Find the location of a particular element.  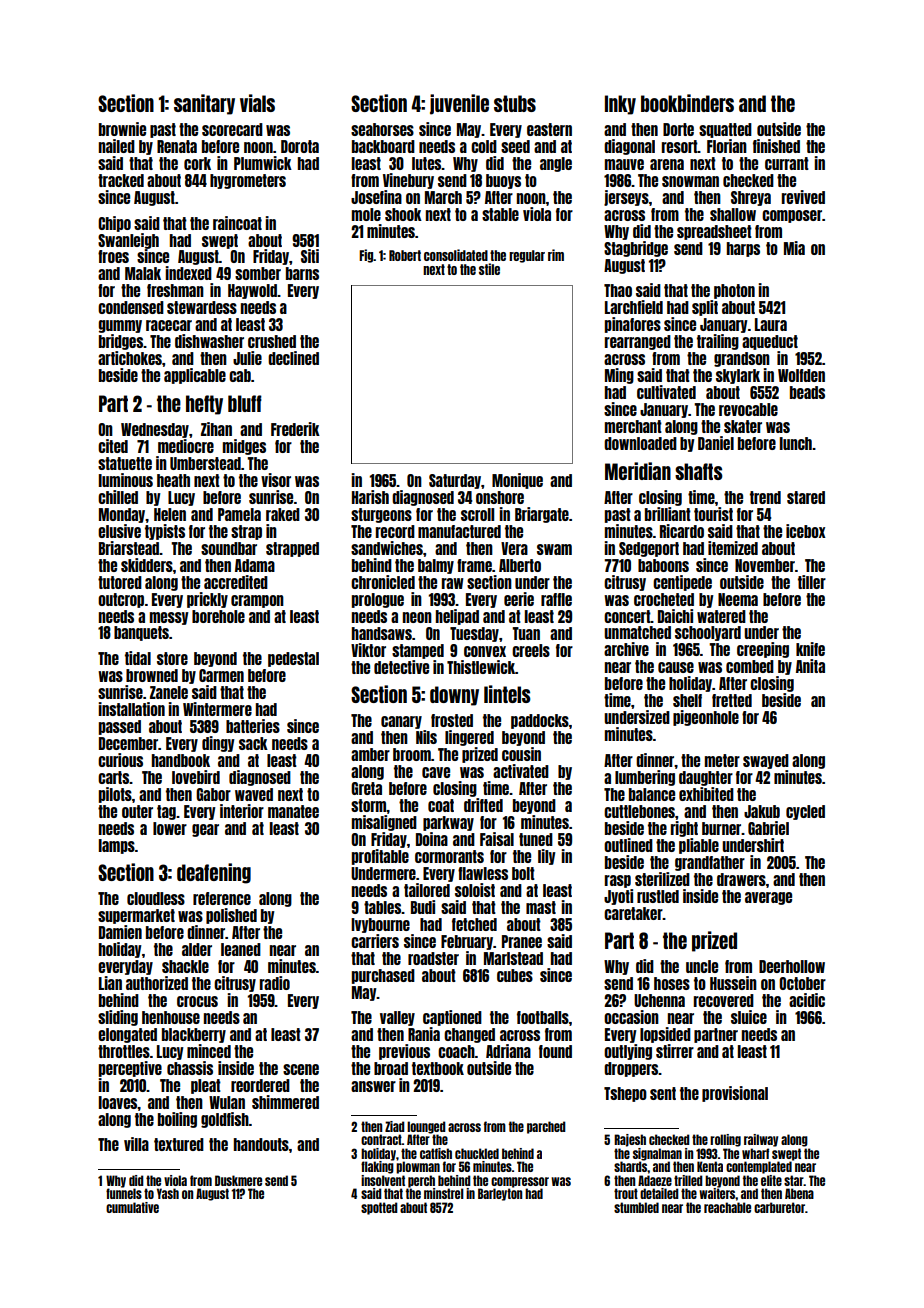

finished is located at coordinates (776, 146).
